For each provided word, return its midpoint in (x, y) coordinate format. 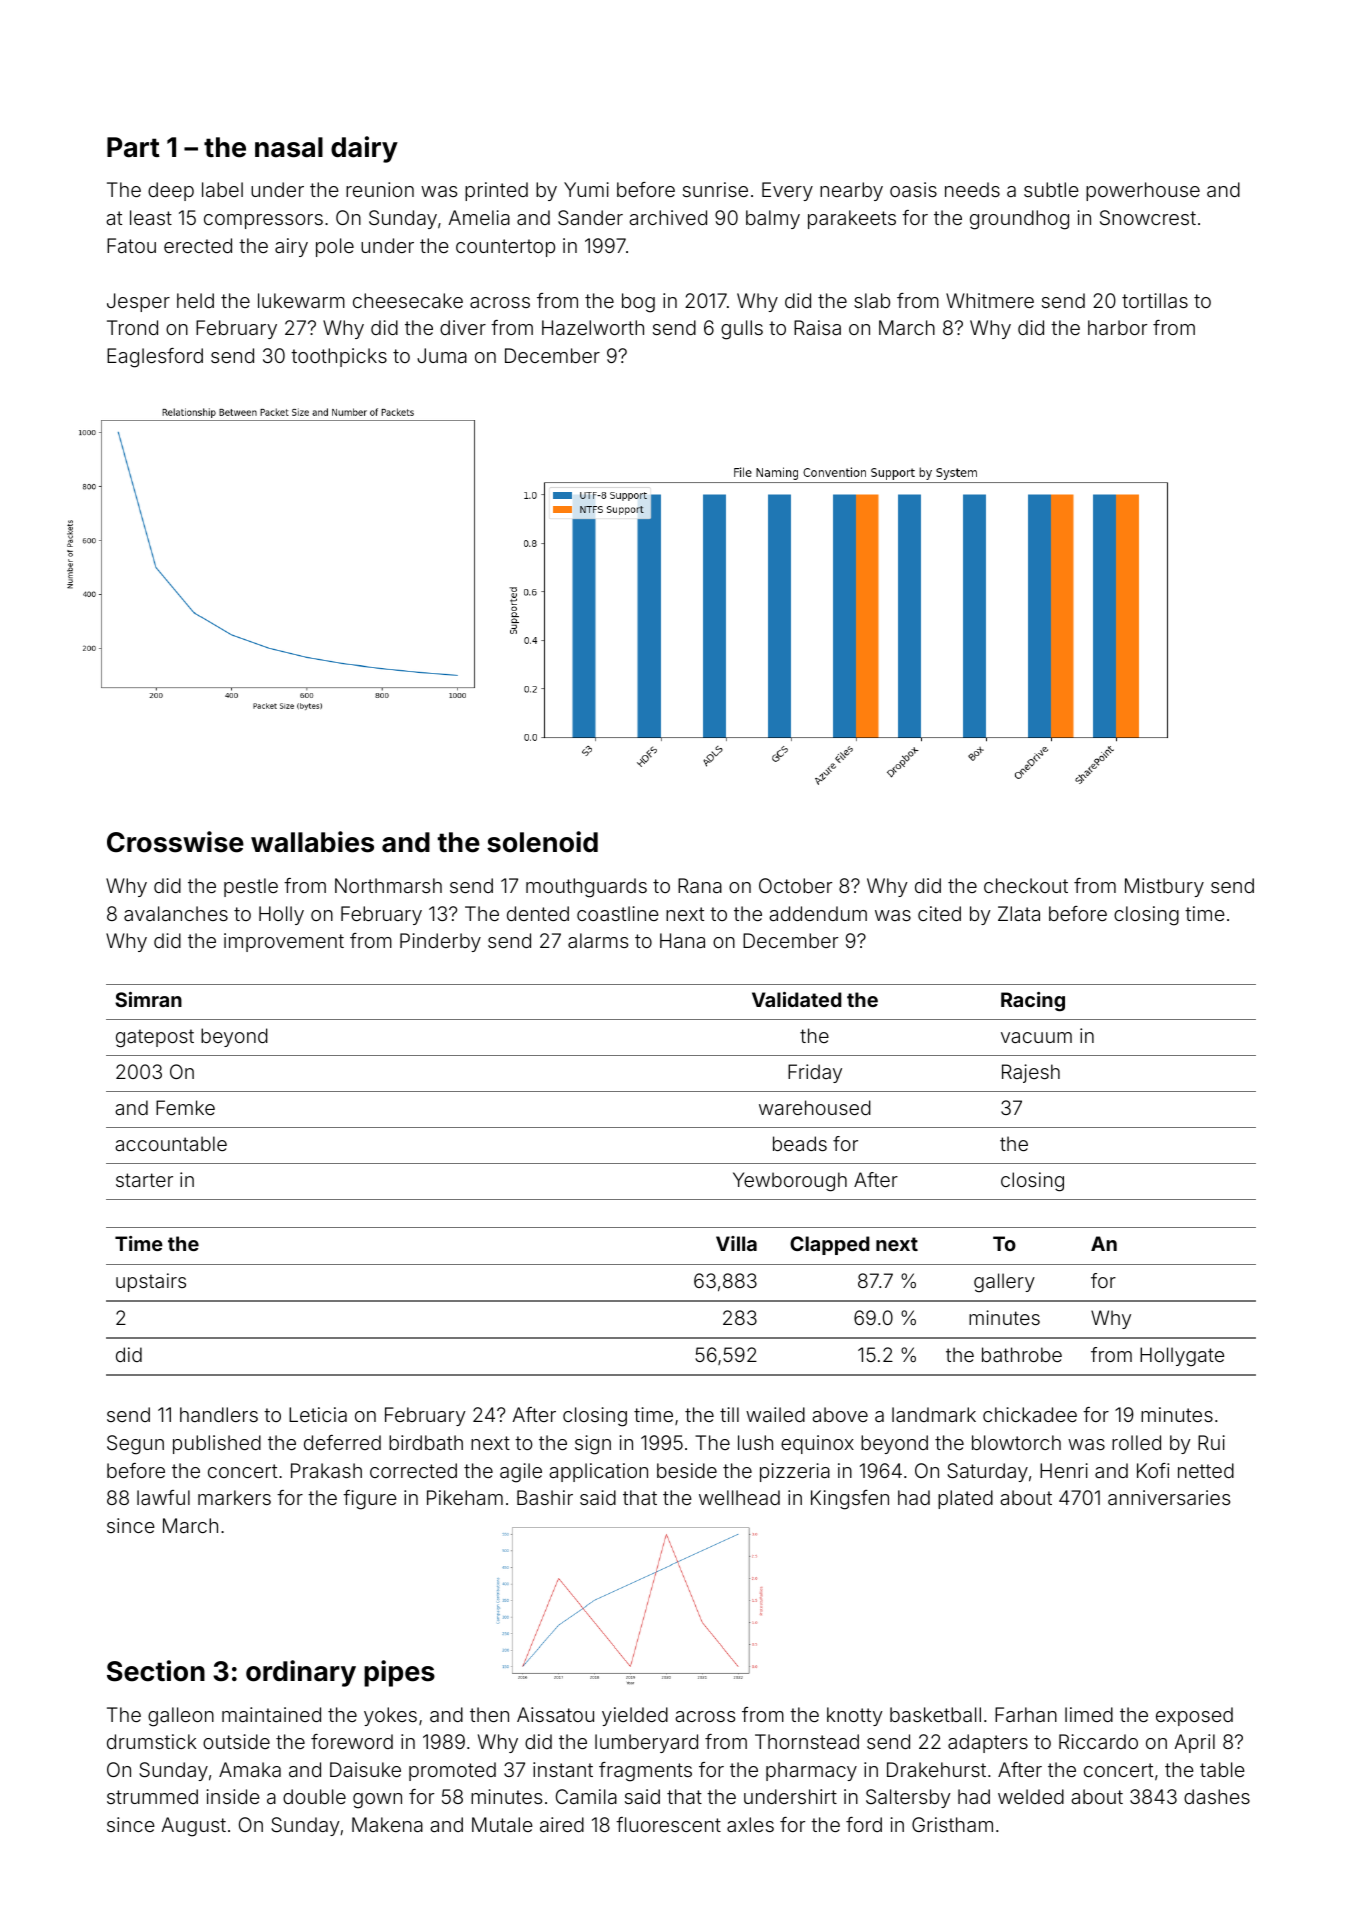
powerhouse (1143, 191)
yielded (635, 1716)
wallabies (312, 842)
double (314, 1796)
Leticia (318, 1414)
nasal (289, 147)
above (840, 1414)
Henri (1064, 1470)
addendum (818, 913)
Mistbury (1164, 887)
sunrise (715, 189)
